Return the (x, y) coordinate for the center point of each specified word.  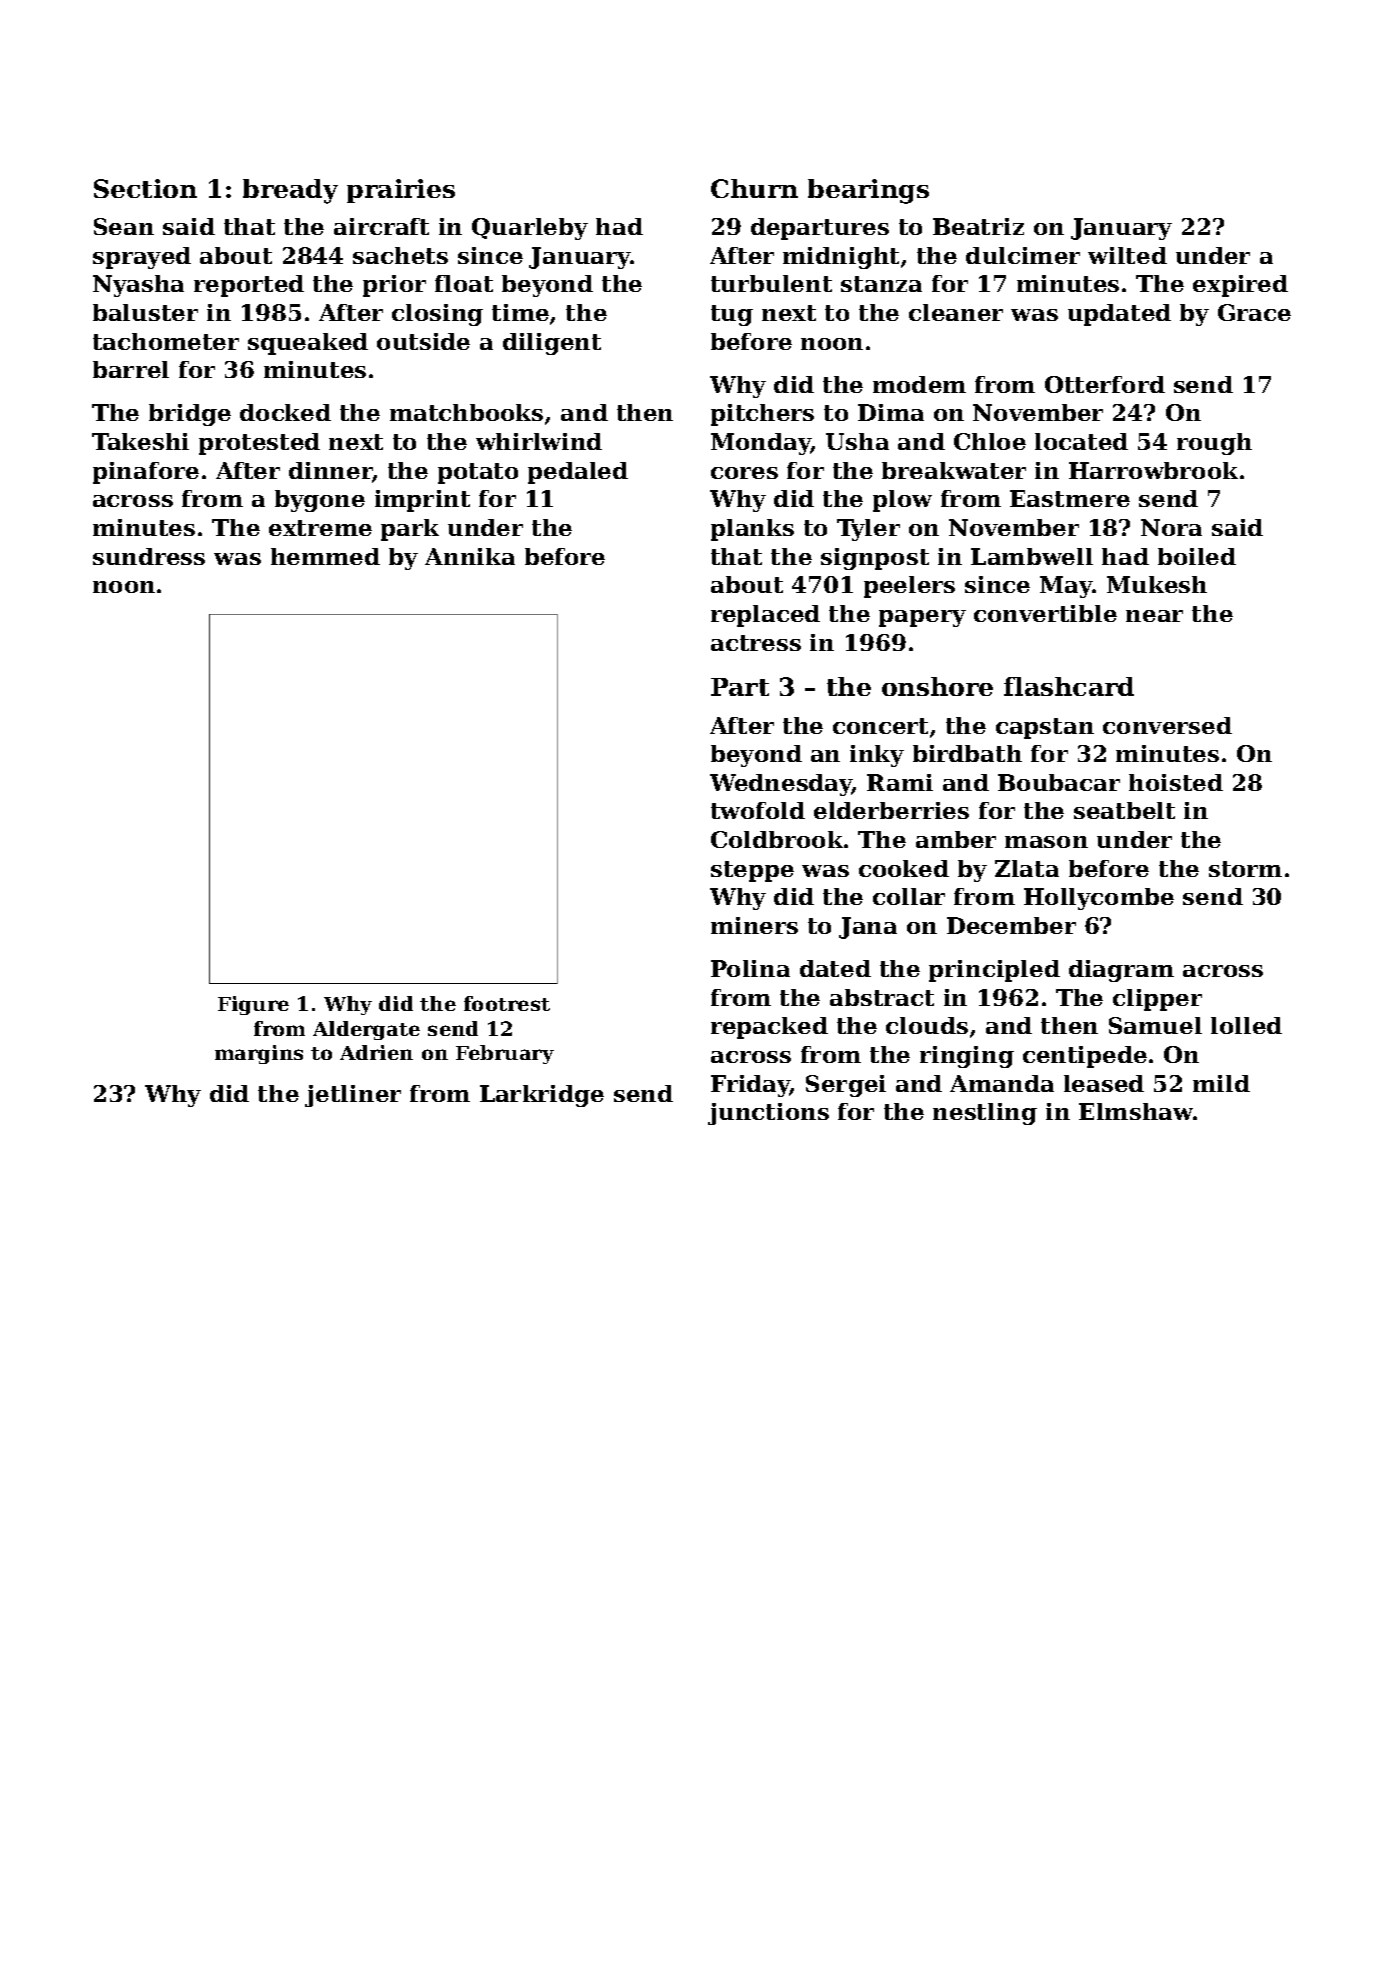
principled (994, 971)
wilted (1127, 255)
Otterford (1105, 384)
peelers (909, 587)
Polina (750, 968)
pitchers (762, 415)
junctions (768, 1114)
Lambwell (1032, 556)
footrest (507, 1003)
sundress (149, 556)
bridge (190, 415)
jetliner (353, 1096)
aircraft (381, 226)
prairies (401, 191)
